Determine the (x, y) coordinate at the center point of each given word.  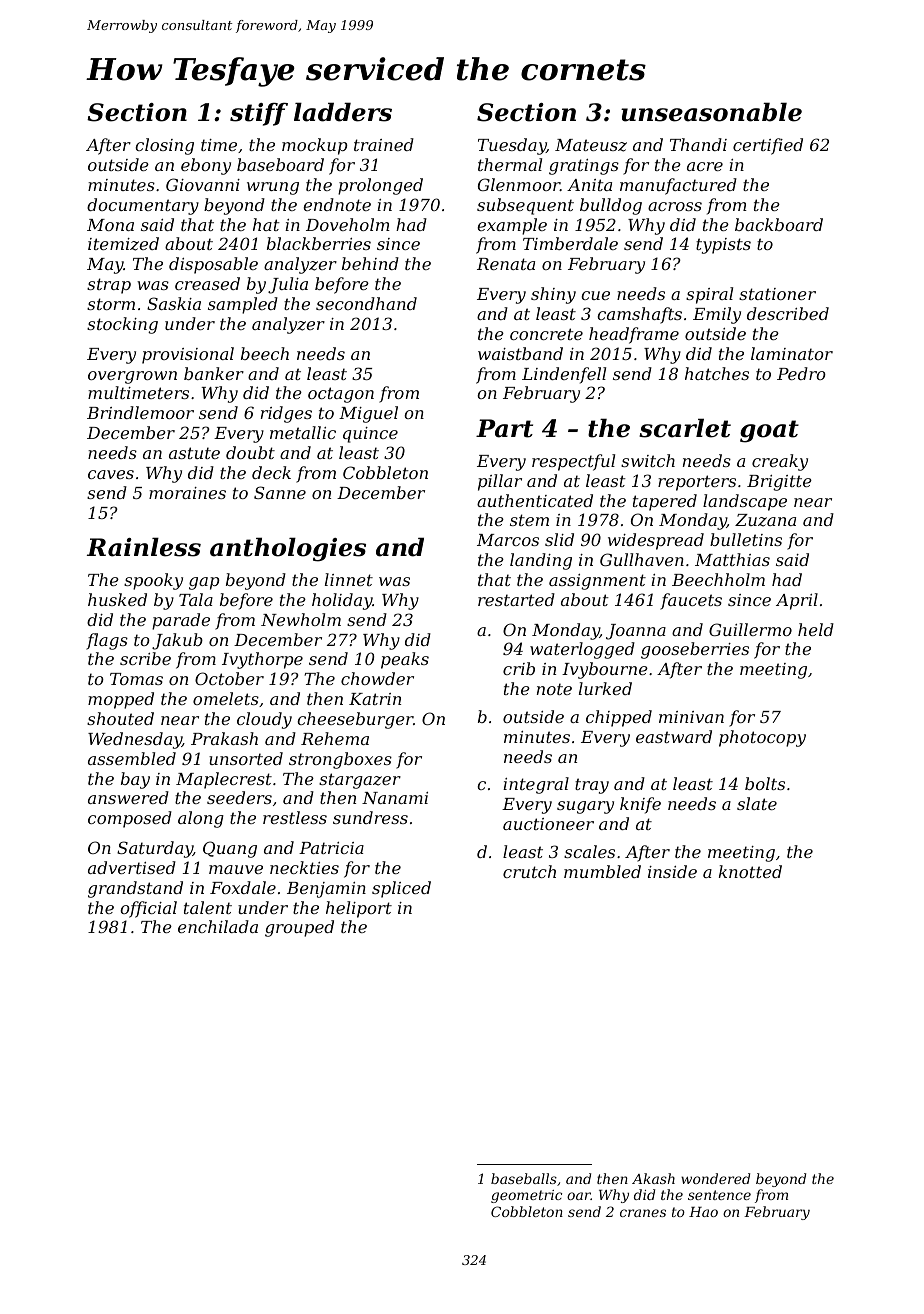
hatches (717, 373)
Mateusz (591, 145)
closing (164, 146)
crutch (529, 871)
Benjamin (326, 890)
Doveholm (348, 224)
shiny (553, 295)
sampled (243, 305)
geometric (526, 1196)
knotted (750, 871)
